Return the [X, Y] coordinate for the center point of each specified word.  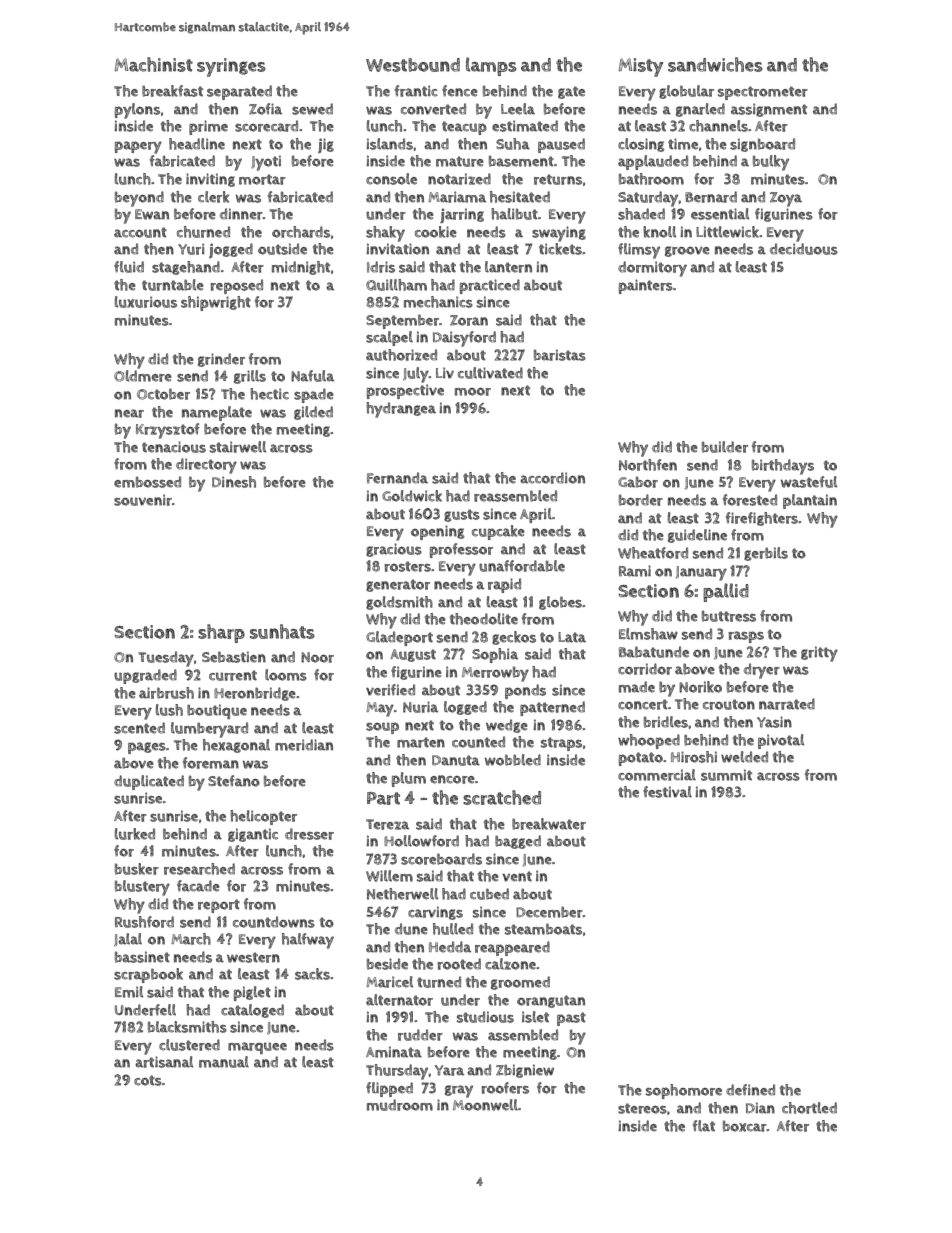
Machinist [154, 64]
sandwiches [715, 64]
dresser [309, 834]
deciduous [804, 249]
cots [148, 1080]
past [571, 1019]
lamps [491, 66]
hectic [269, 394]
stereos [642, 1108]
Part [383, 798]
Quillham [396, 285]
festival [667, 792]
